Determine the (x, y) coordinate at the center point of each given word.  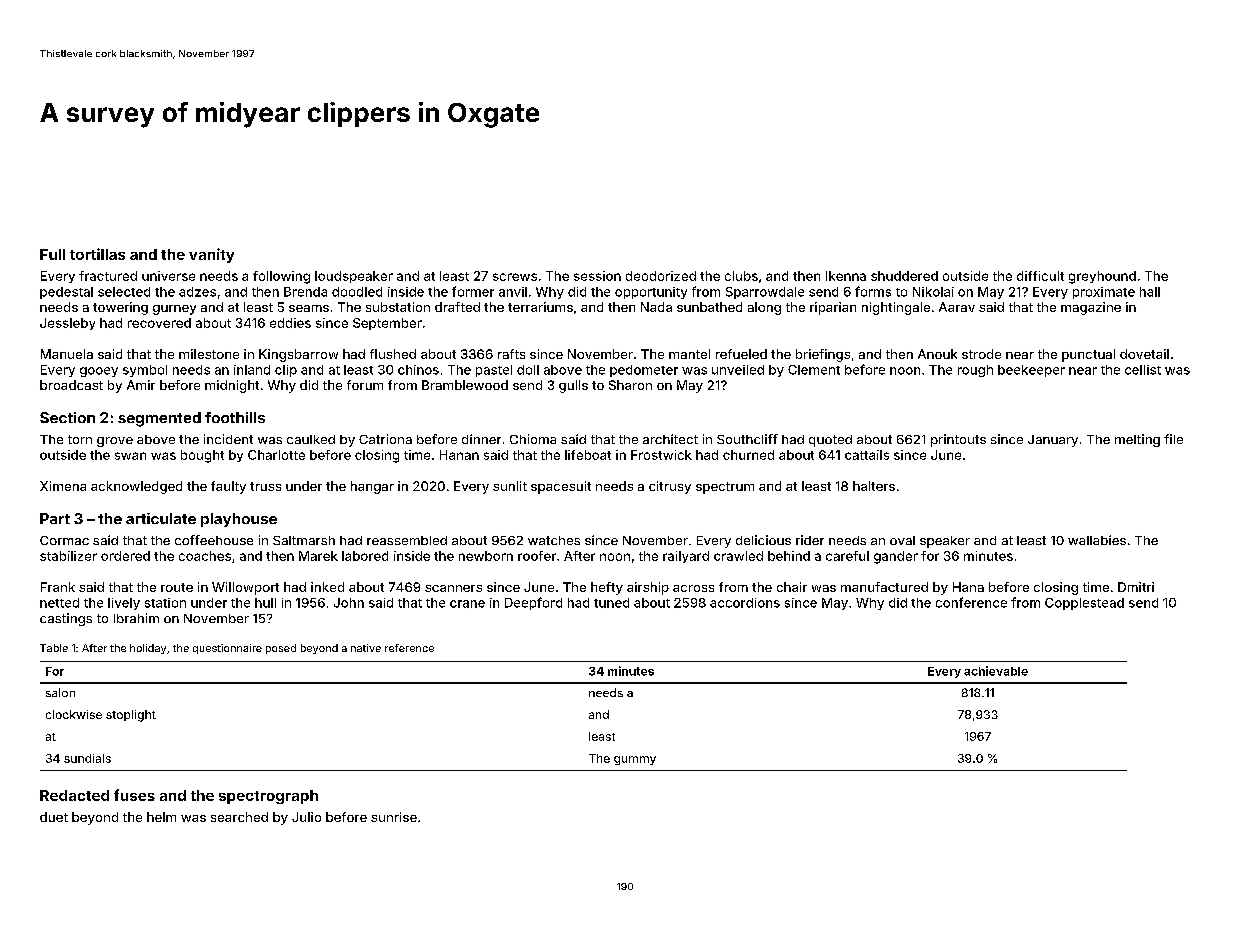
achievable (996, 671)
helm (161, 817)
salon (60, 692)
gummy (635, 760)
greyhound (1102, 277)
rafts (511, 354)
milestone (209, 354)
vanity (211, 255)
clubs (741, 276)
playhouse (239, 520)
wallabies (1097, 540)
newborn (486, 556)
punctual (1088, 355)
